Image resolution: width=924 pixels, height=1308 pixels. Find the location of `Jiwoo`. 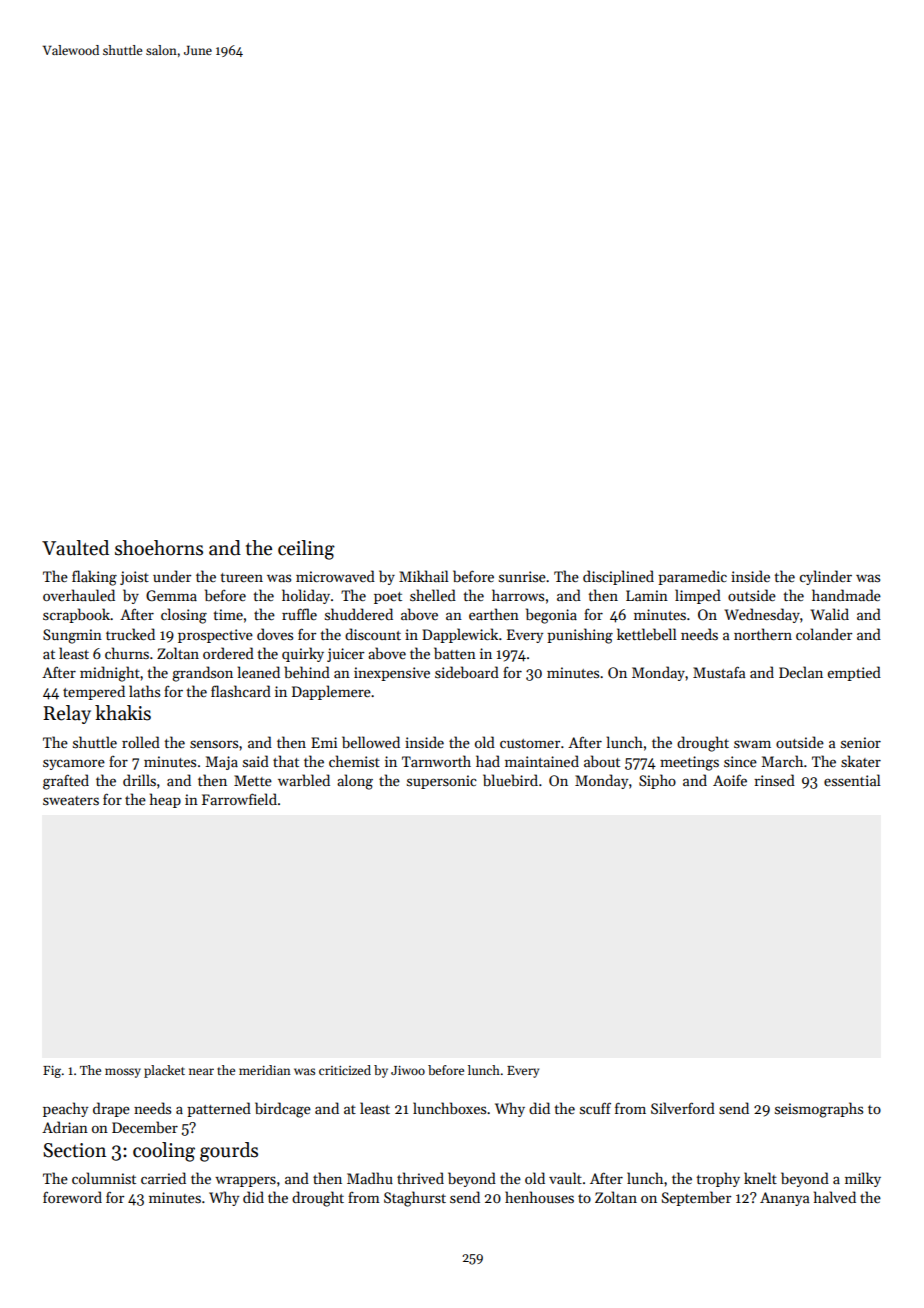

Jiwoo is located at coordinates (408, 1070).
